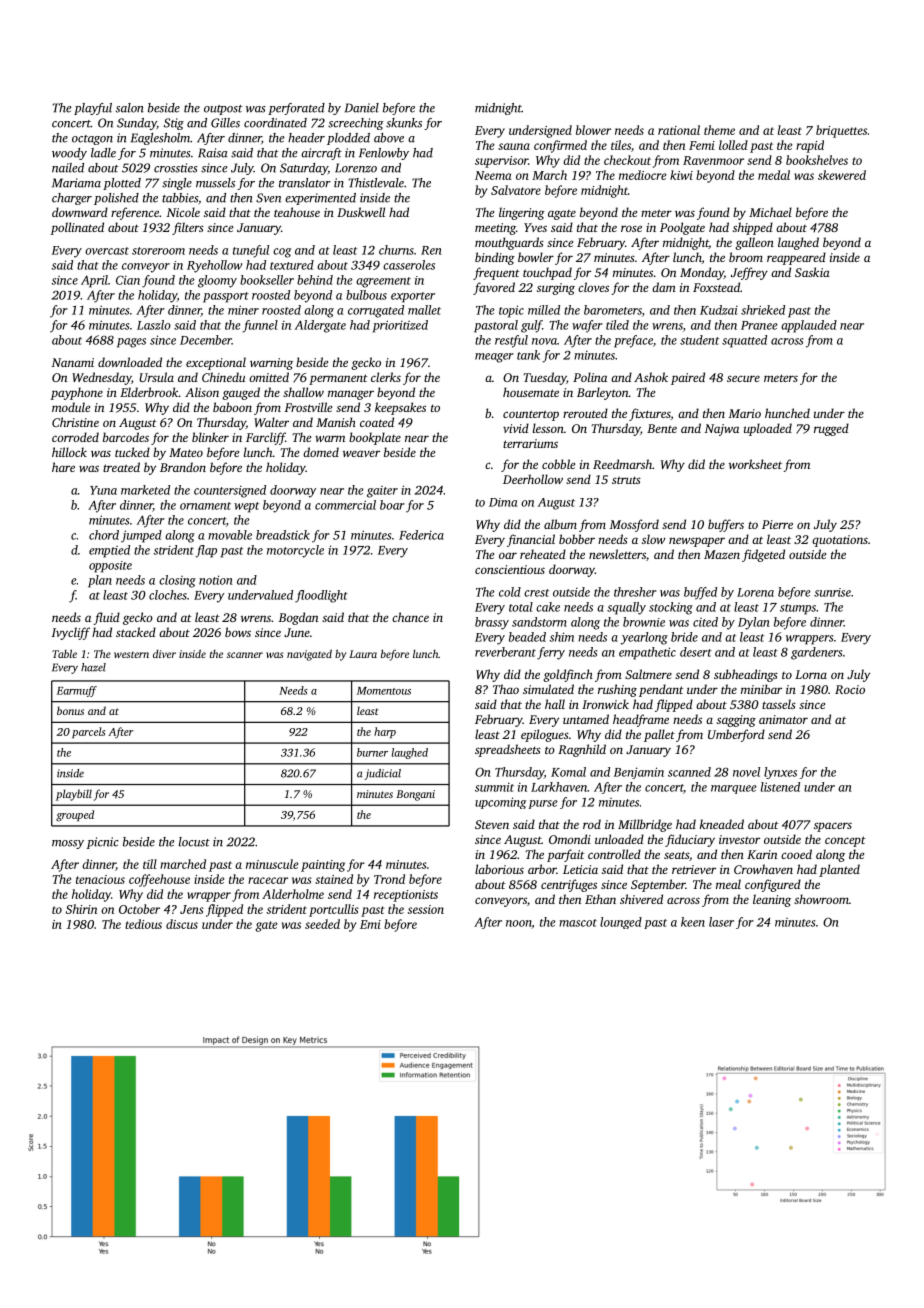 This screenshot has width=924, height=1308. What do you see at coordinates (156, 377) in the screenshot?
I see `Ursula` at bounding box center [156, 377].
